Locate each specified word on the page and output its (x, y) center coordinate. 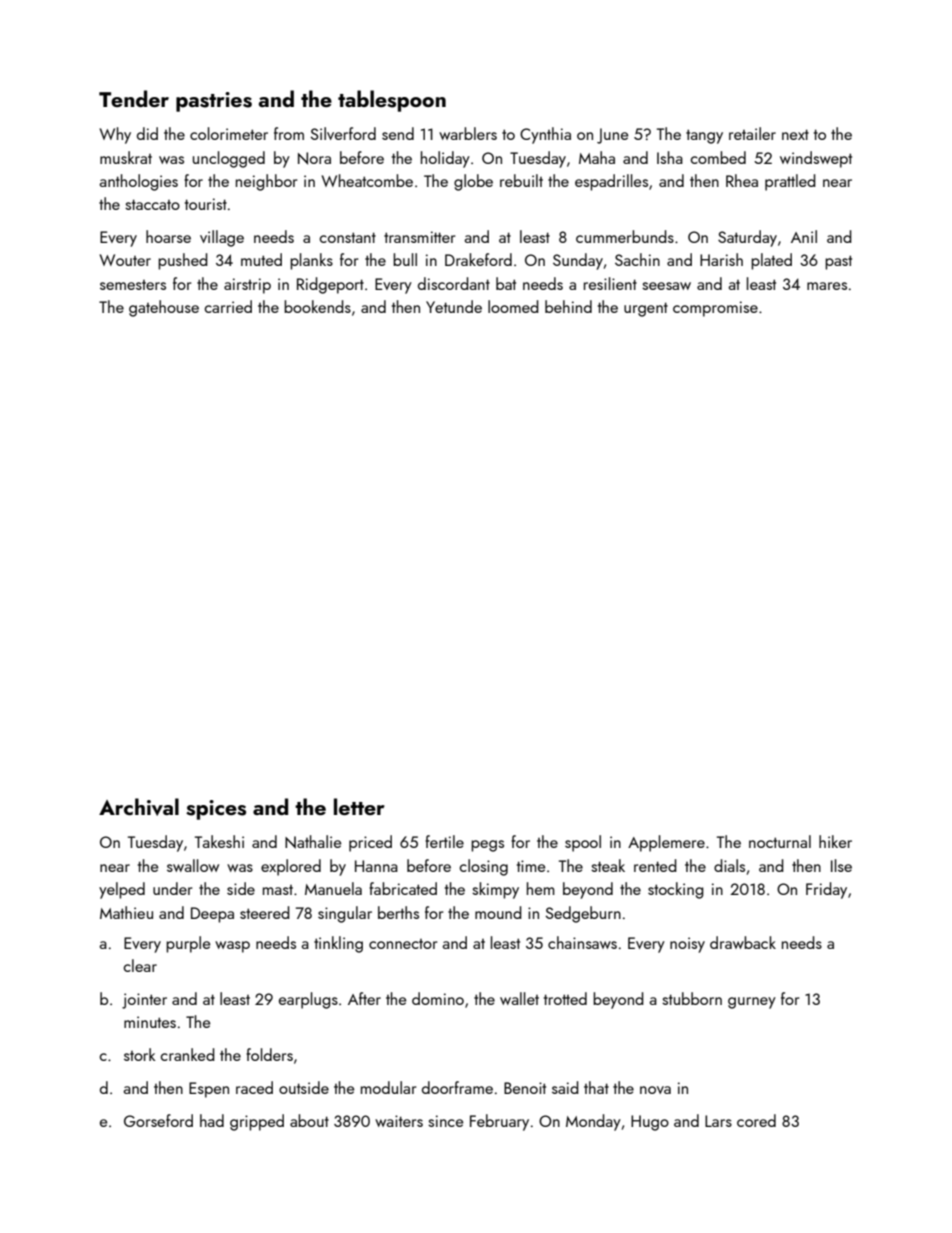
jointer (144, 1001)
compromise (715, 309)
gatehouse (164, 308)
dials (729, 865)
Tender (134, 98)
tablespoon (392, 101)
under (172, 888)
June (612, 136)
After (364, 998)
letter (359, 806)
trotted (565, 998)
